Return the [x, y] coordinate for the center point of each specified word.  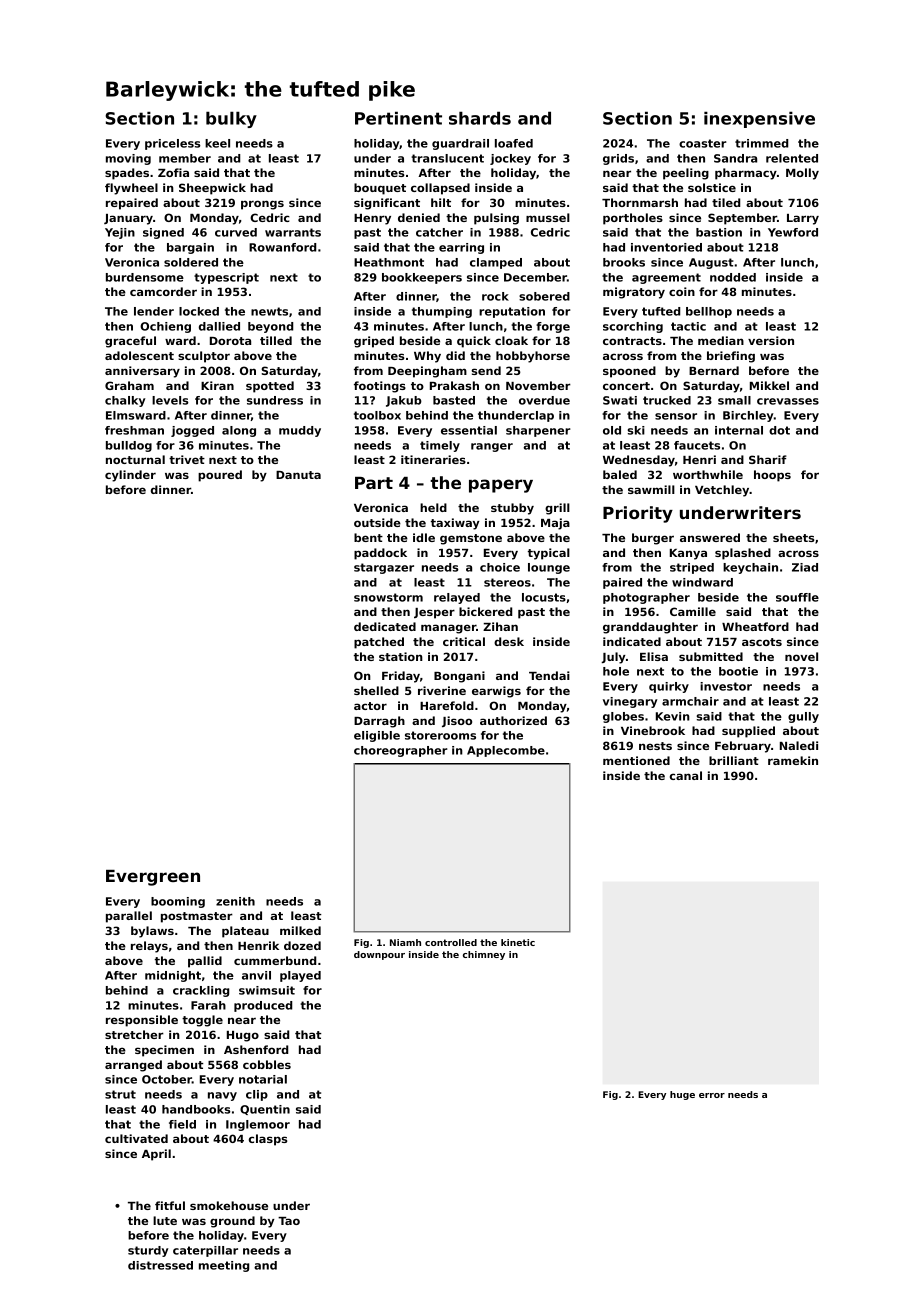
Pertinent [398, 118]
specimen [164, 1051]
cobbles [267, 1064]
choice [500, 567]
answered [710, 537]
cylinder [130, 476]
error [712, 1095]
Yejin [120, 233]
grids [618, 159]
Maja [555, 524]
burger [653, 539]
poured [220, 476]
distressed [160, 1265]
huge [682, 1095]
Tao [289, 1221]
